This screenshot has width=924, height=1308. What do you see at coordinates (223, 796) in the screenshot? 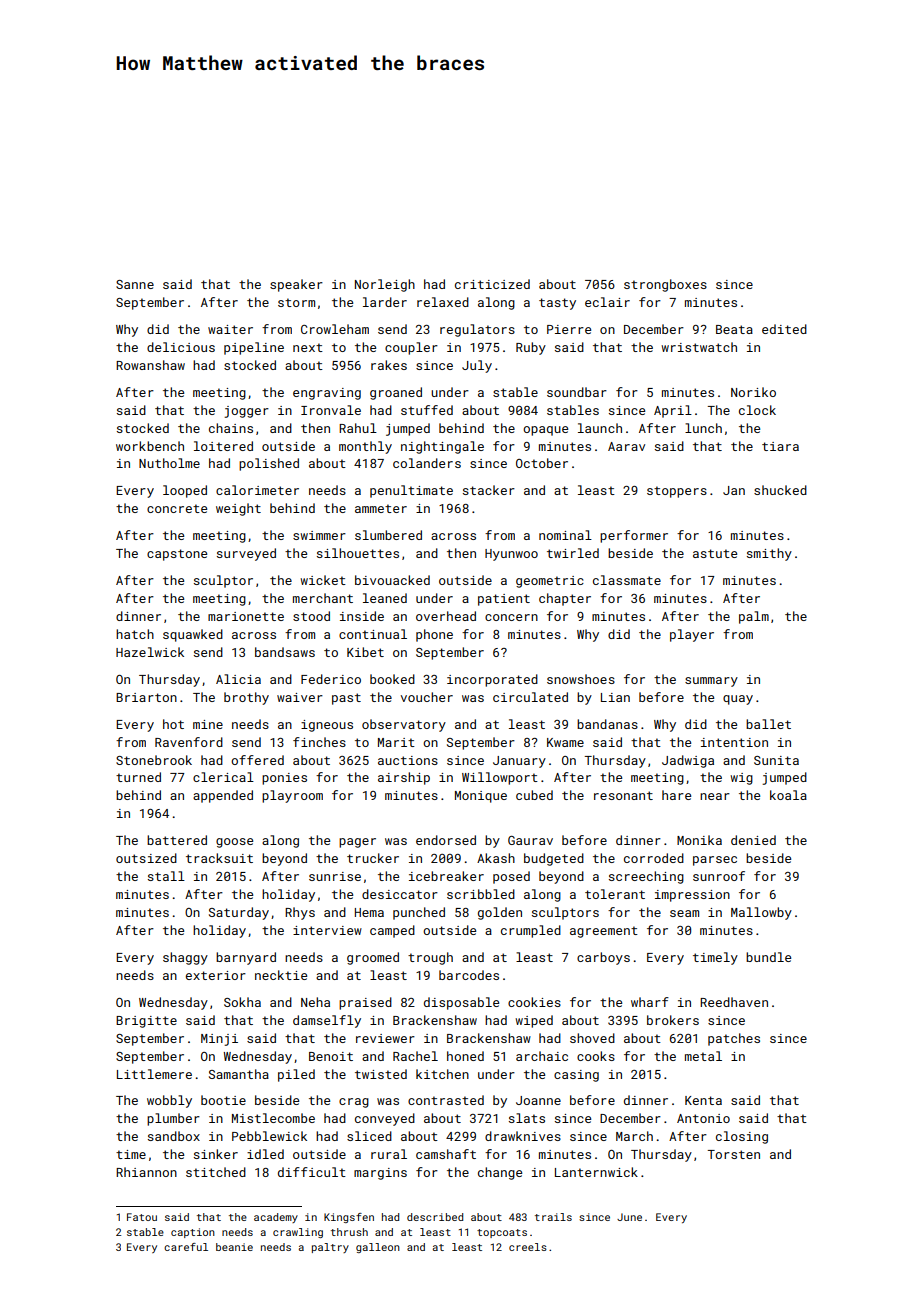
I see `appended` at bounding box center [223, 796].
